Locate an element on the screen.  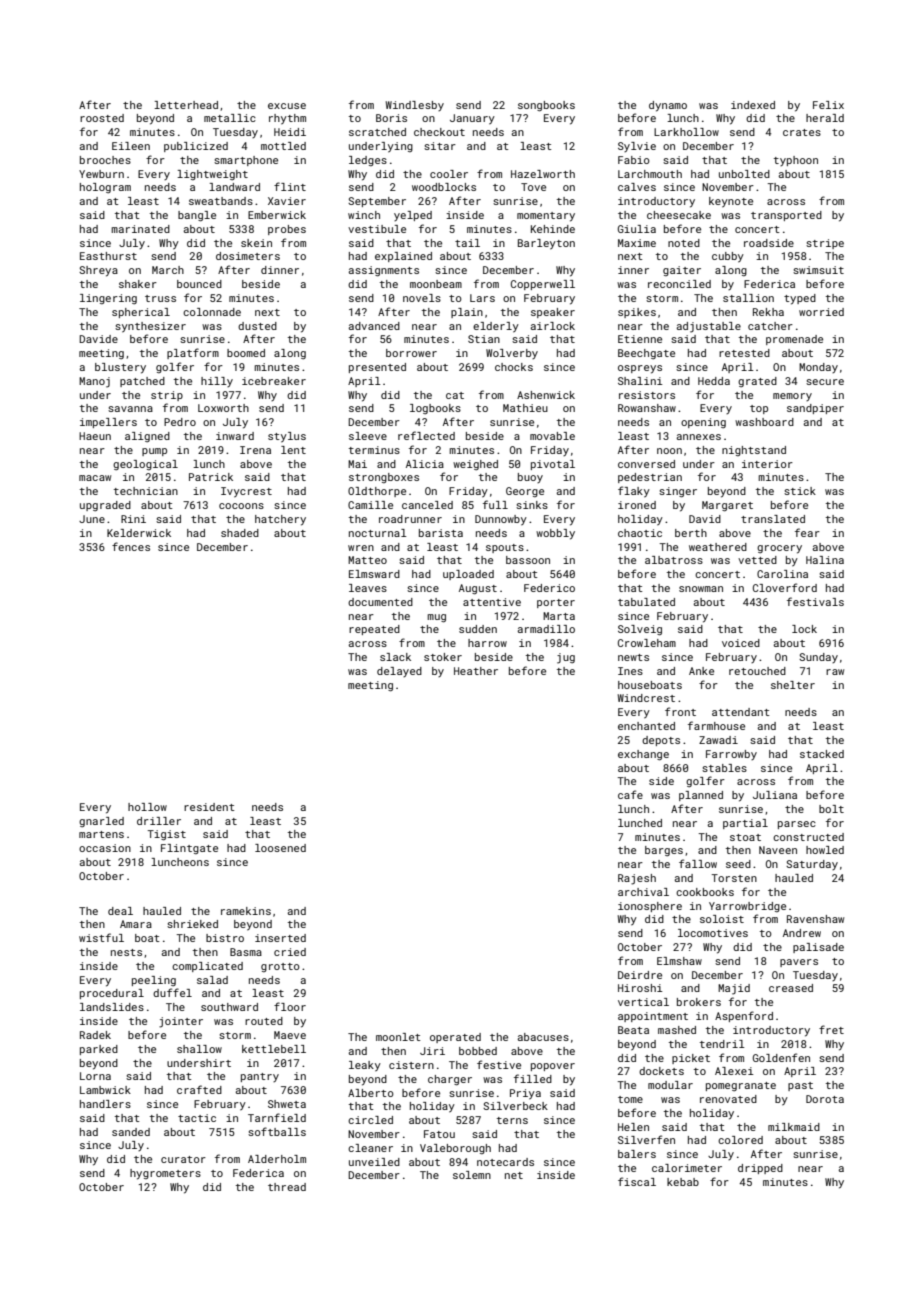
repeated is located at coordinates (374, 630).
